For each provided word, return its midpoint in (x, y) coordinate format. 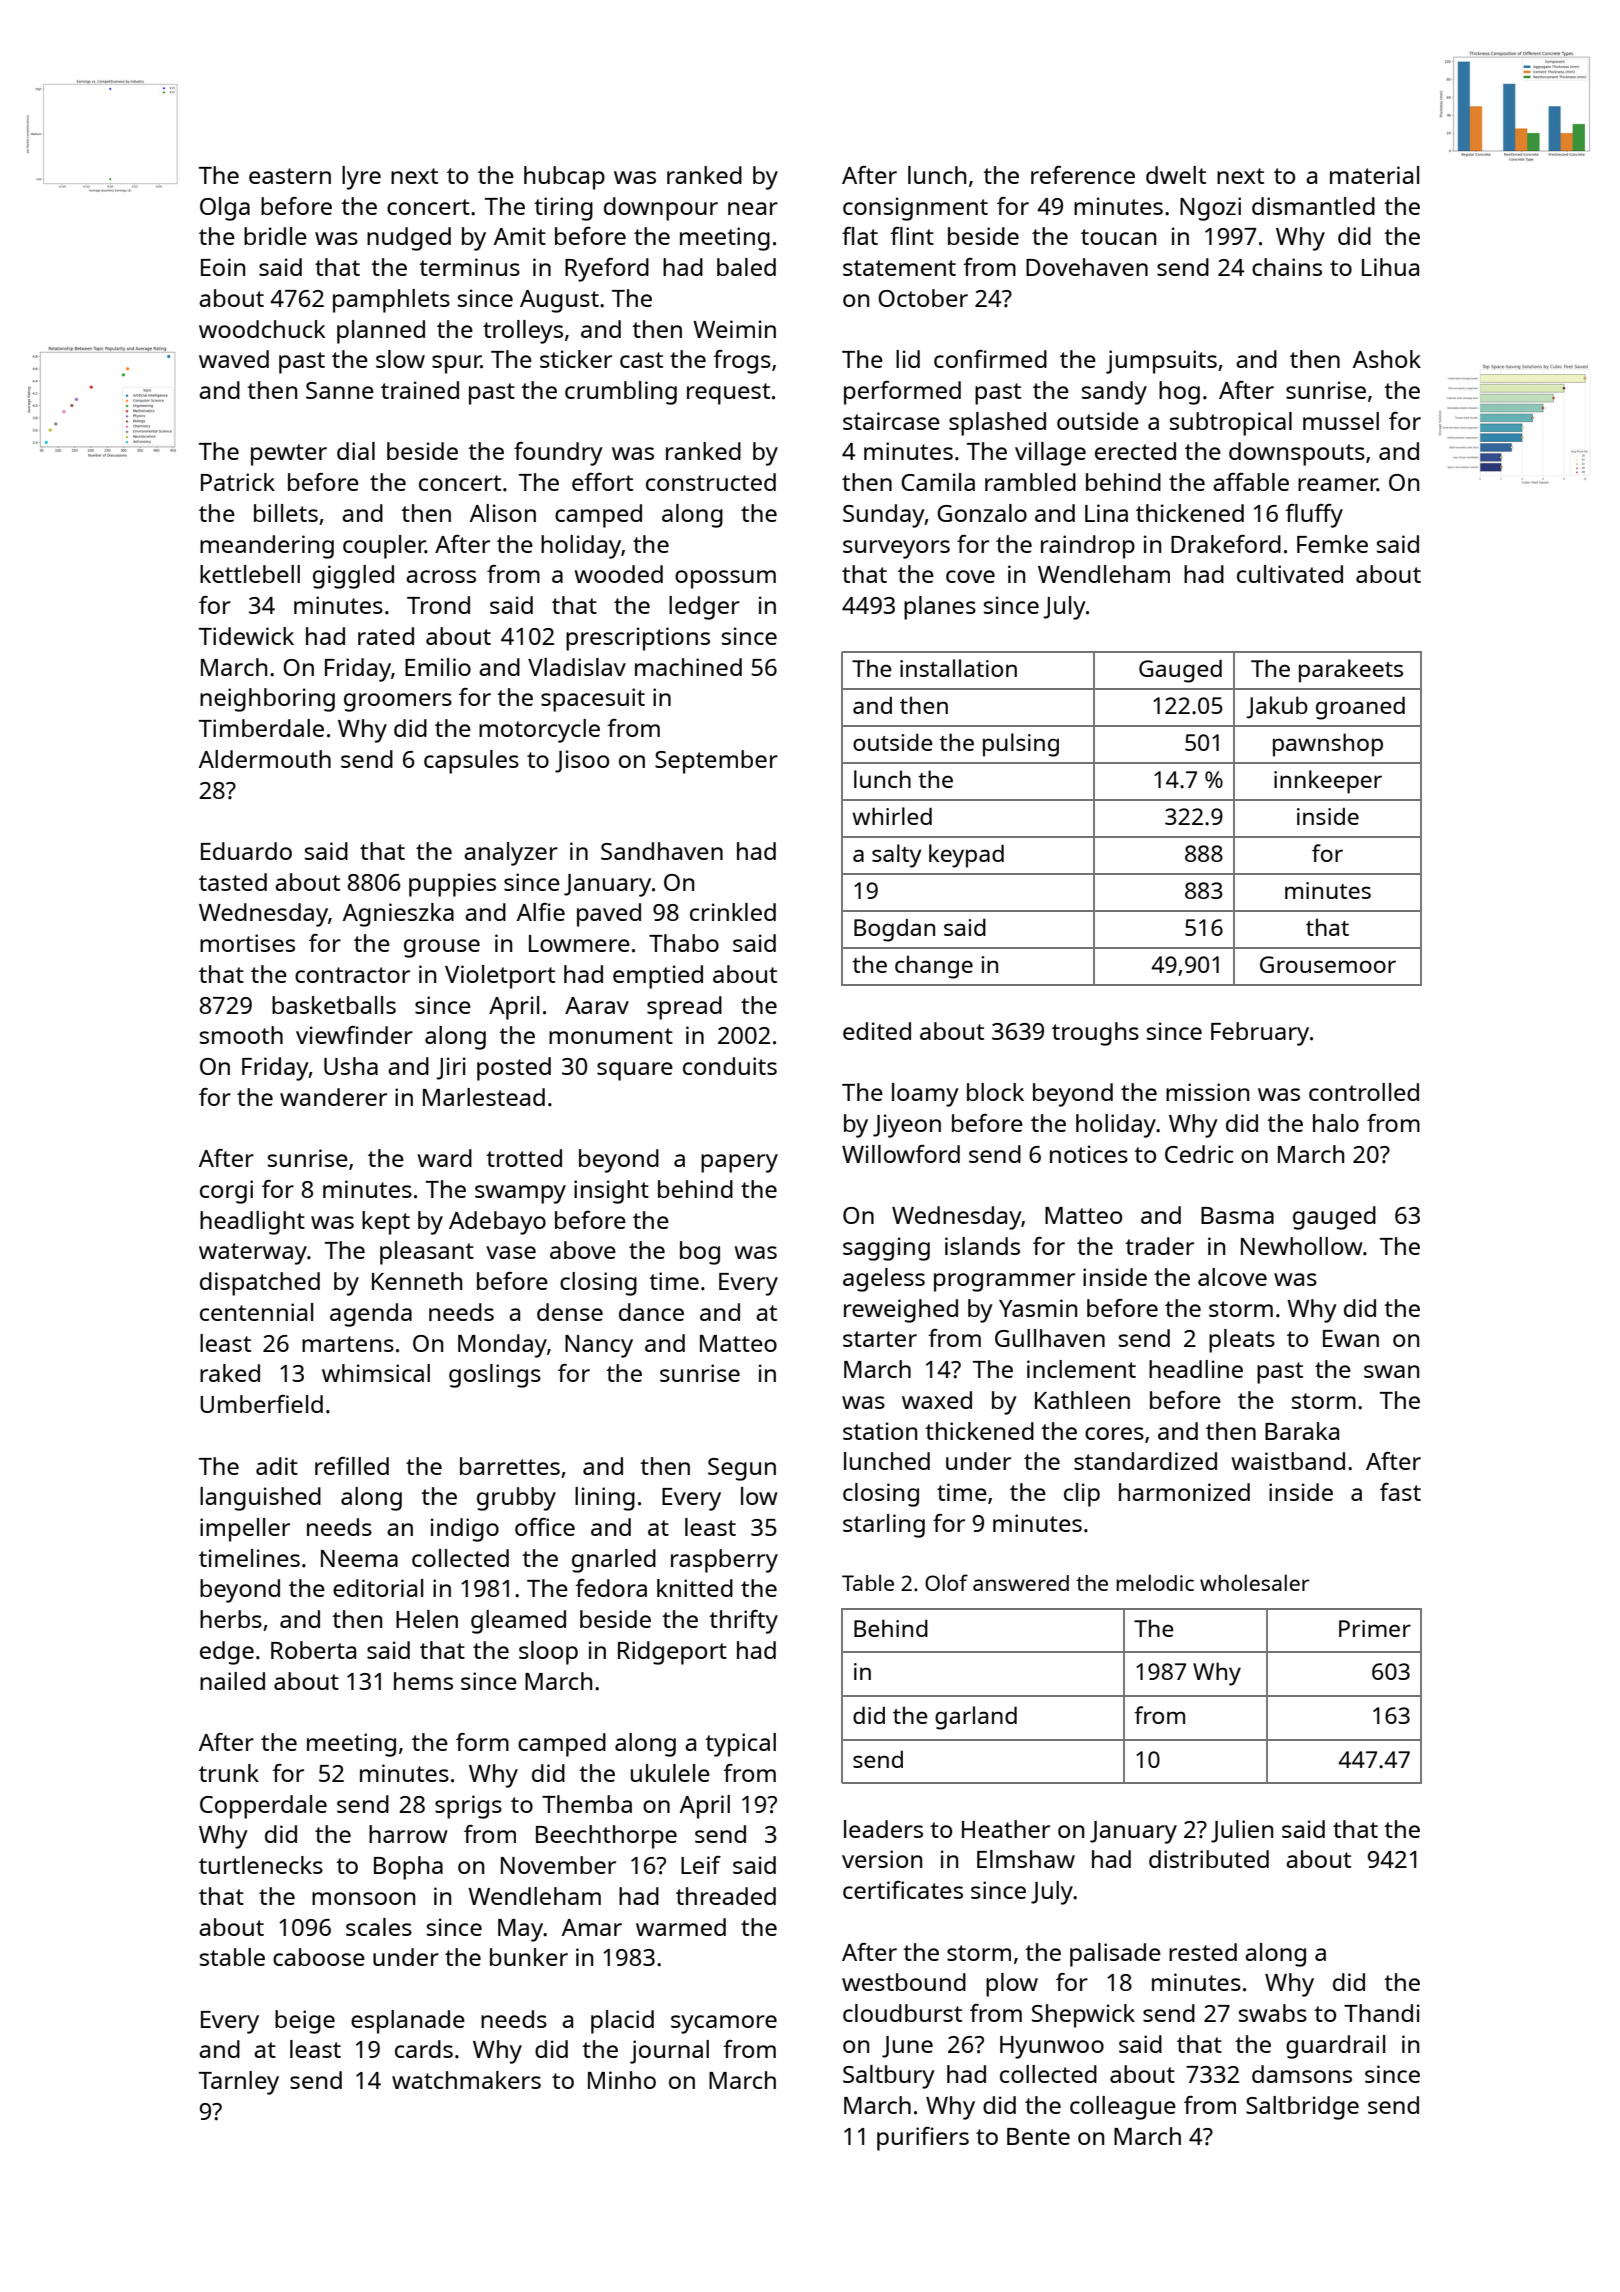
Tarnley (239, 2083)
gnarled (614, 1561)
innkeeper (1328, 782)
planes (940, 608)
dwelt (1176, 175)
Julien (1242, 1831)
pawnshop (1328, 745)
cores (1114, 1433)
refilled (352, 1466)
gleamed (518, 1622)
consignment (915, 209)
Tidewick (246, 636)
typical (740, 1745)
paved (609, 915)
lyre (361, 178)
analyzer (511, 854)
